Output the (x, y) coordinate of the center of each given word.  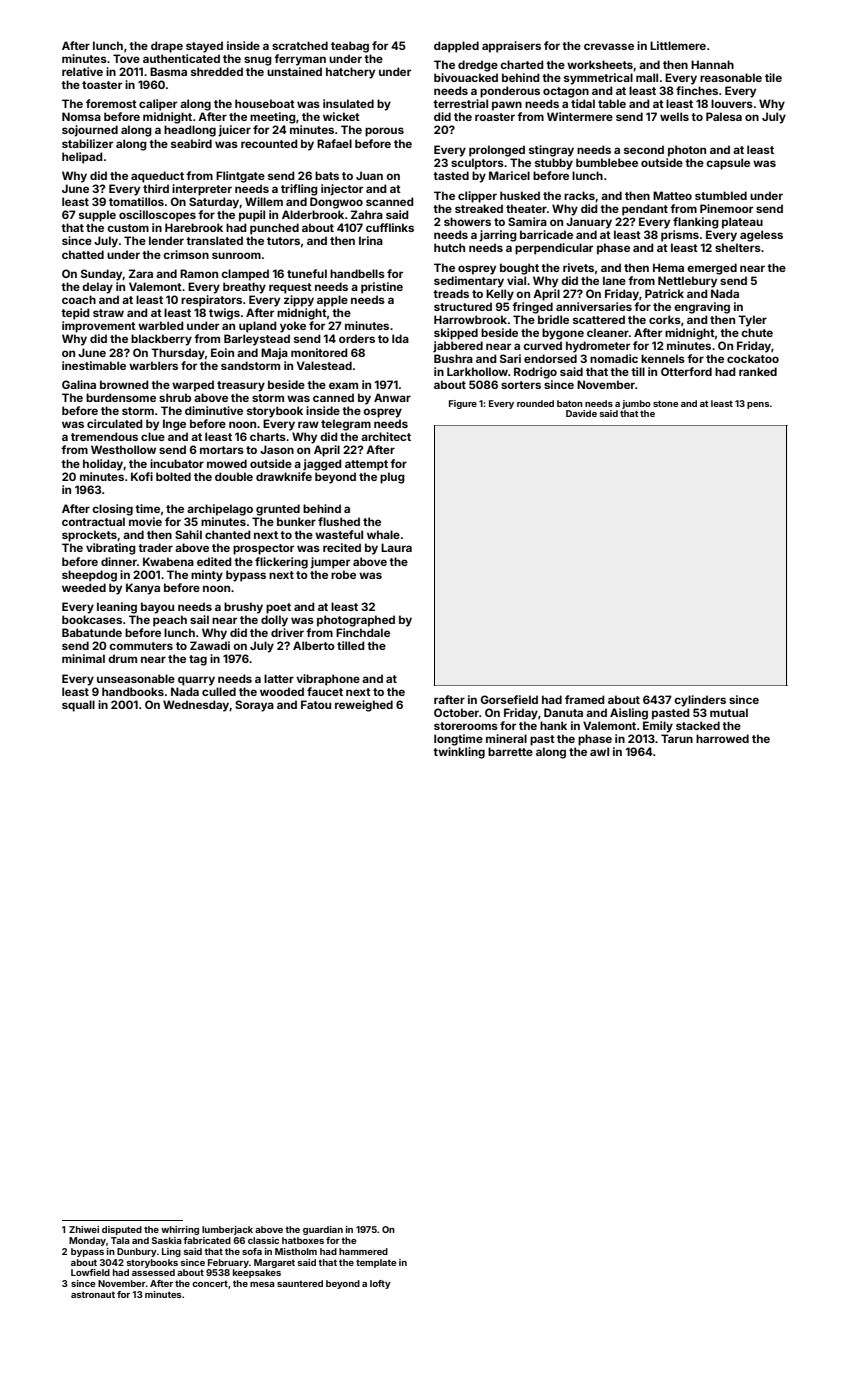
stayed (204, 47)
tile (773, 77)
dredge (478, 66)
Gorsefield (509, 699)
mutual (729, 712)
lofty (380, 1284)
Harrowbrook (470, 319)
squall (78, 706)
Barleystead (257, 340)
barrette (510, 751)
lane (614, 280)
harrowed (722, 738)
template (376, 1263)
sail (199, 619)
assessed (153, 1272)
